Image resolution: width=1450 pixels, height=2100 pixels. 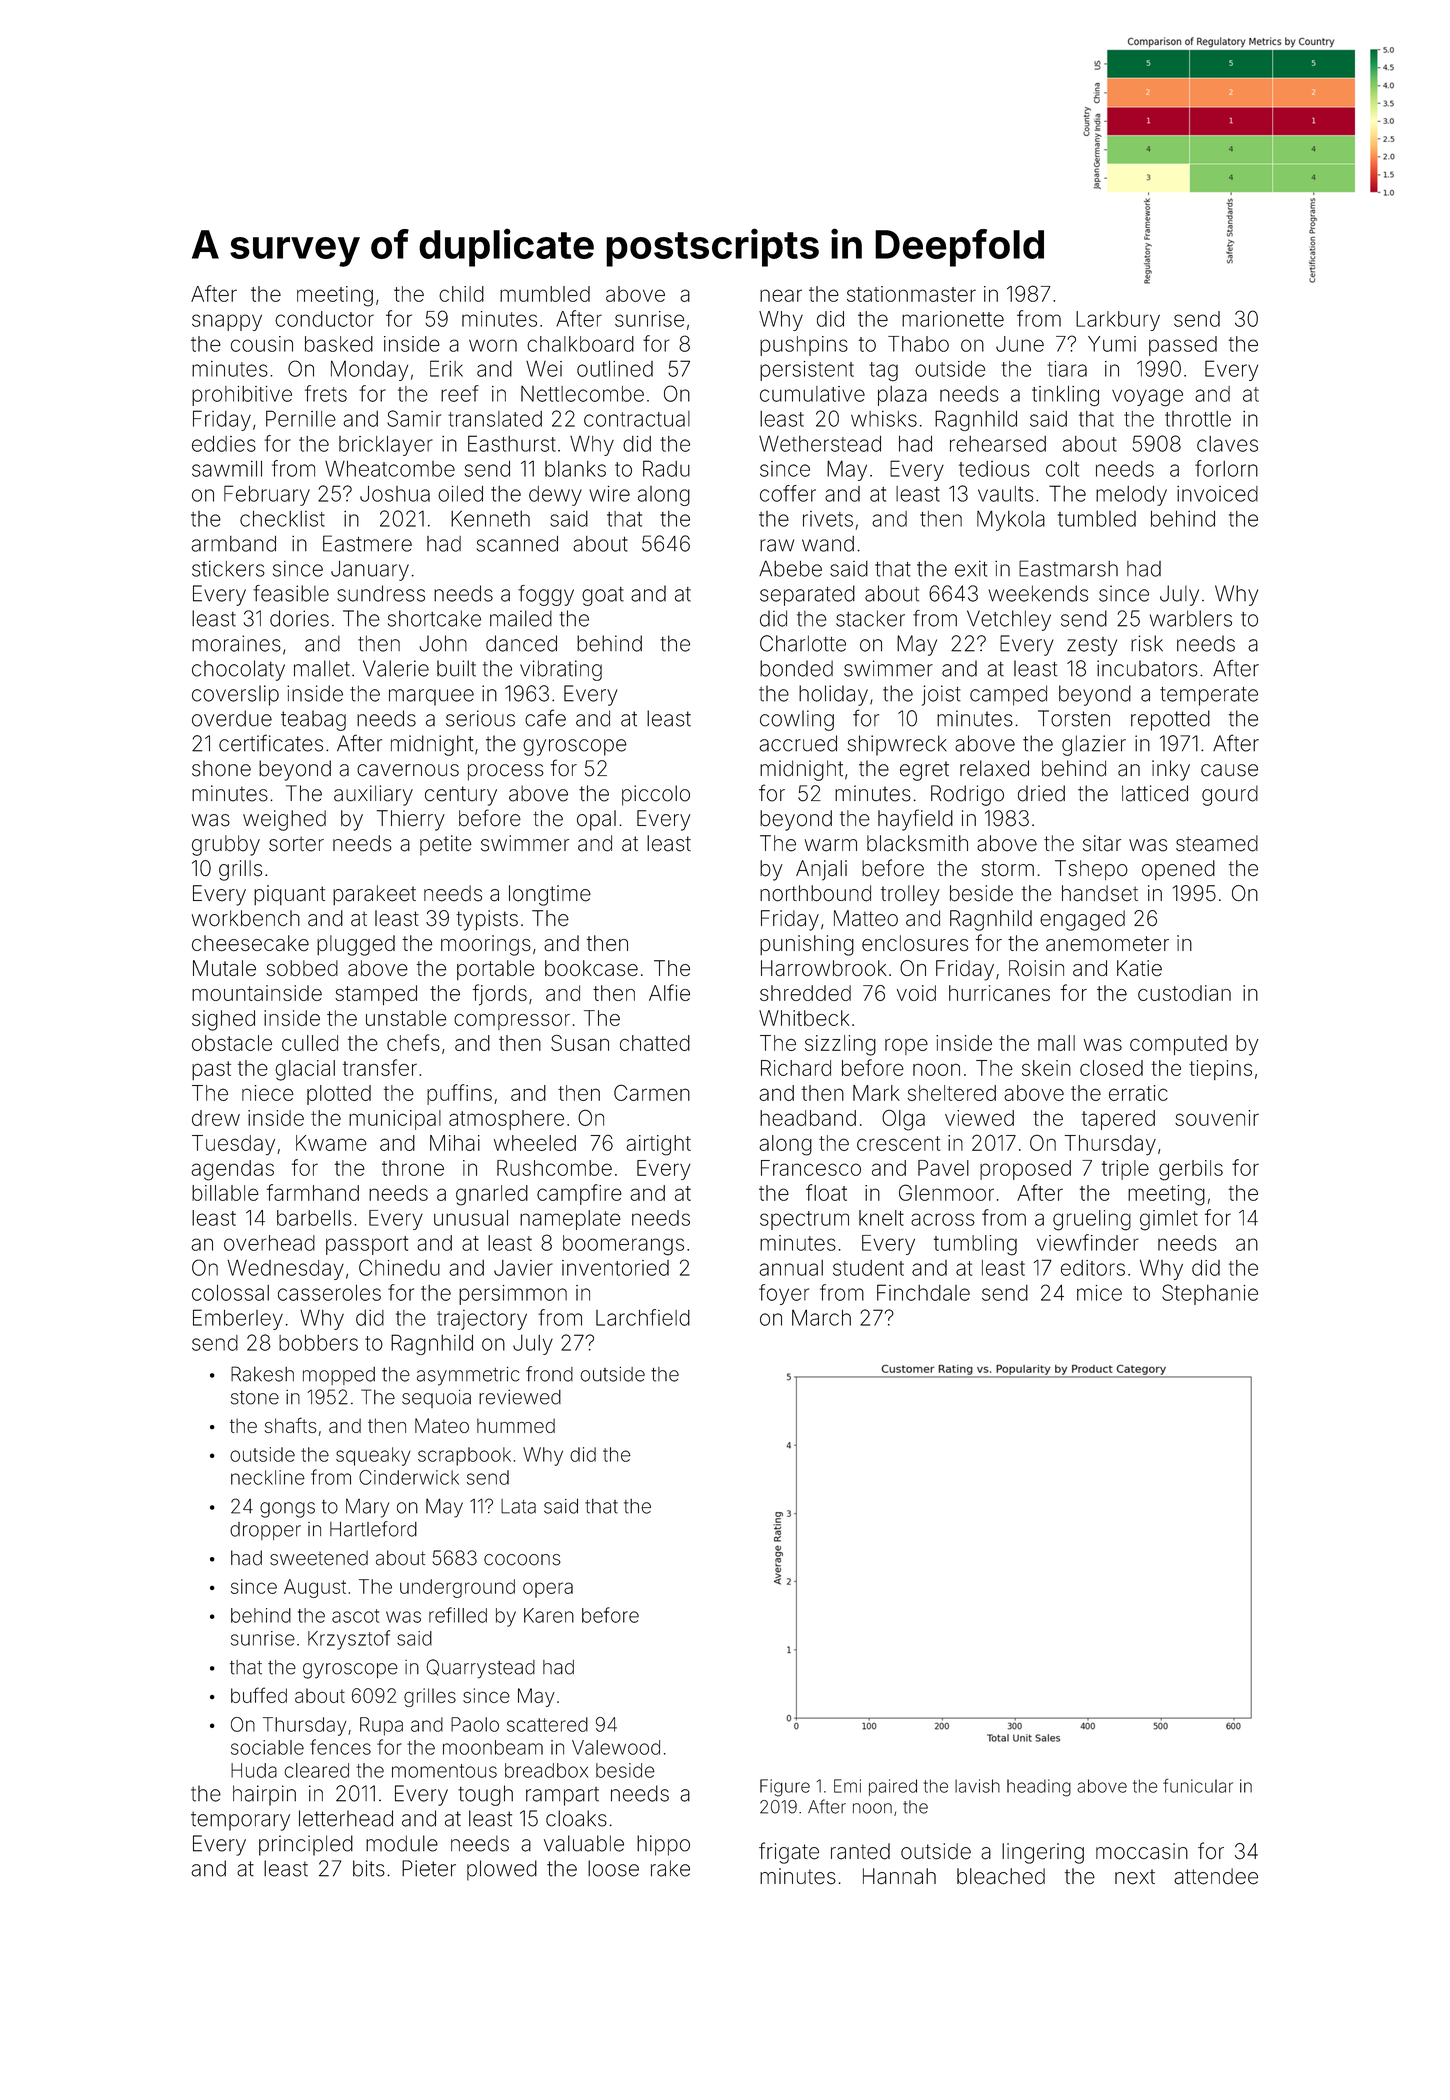 What do you see at coordinates (356, 945) in the image?
I see `plugged` at bounding box center [356, 945].
